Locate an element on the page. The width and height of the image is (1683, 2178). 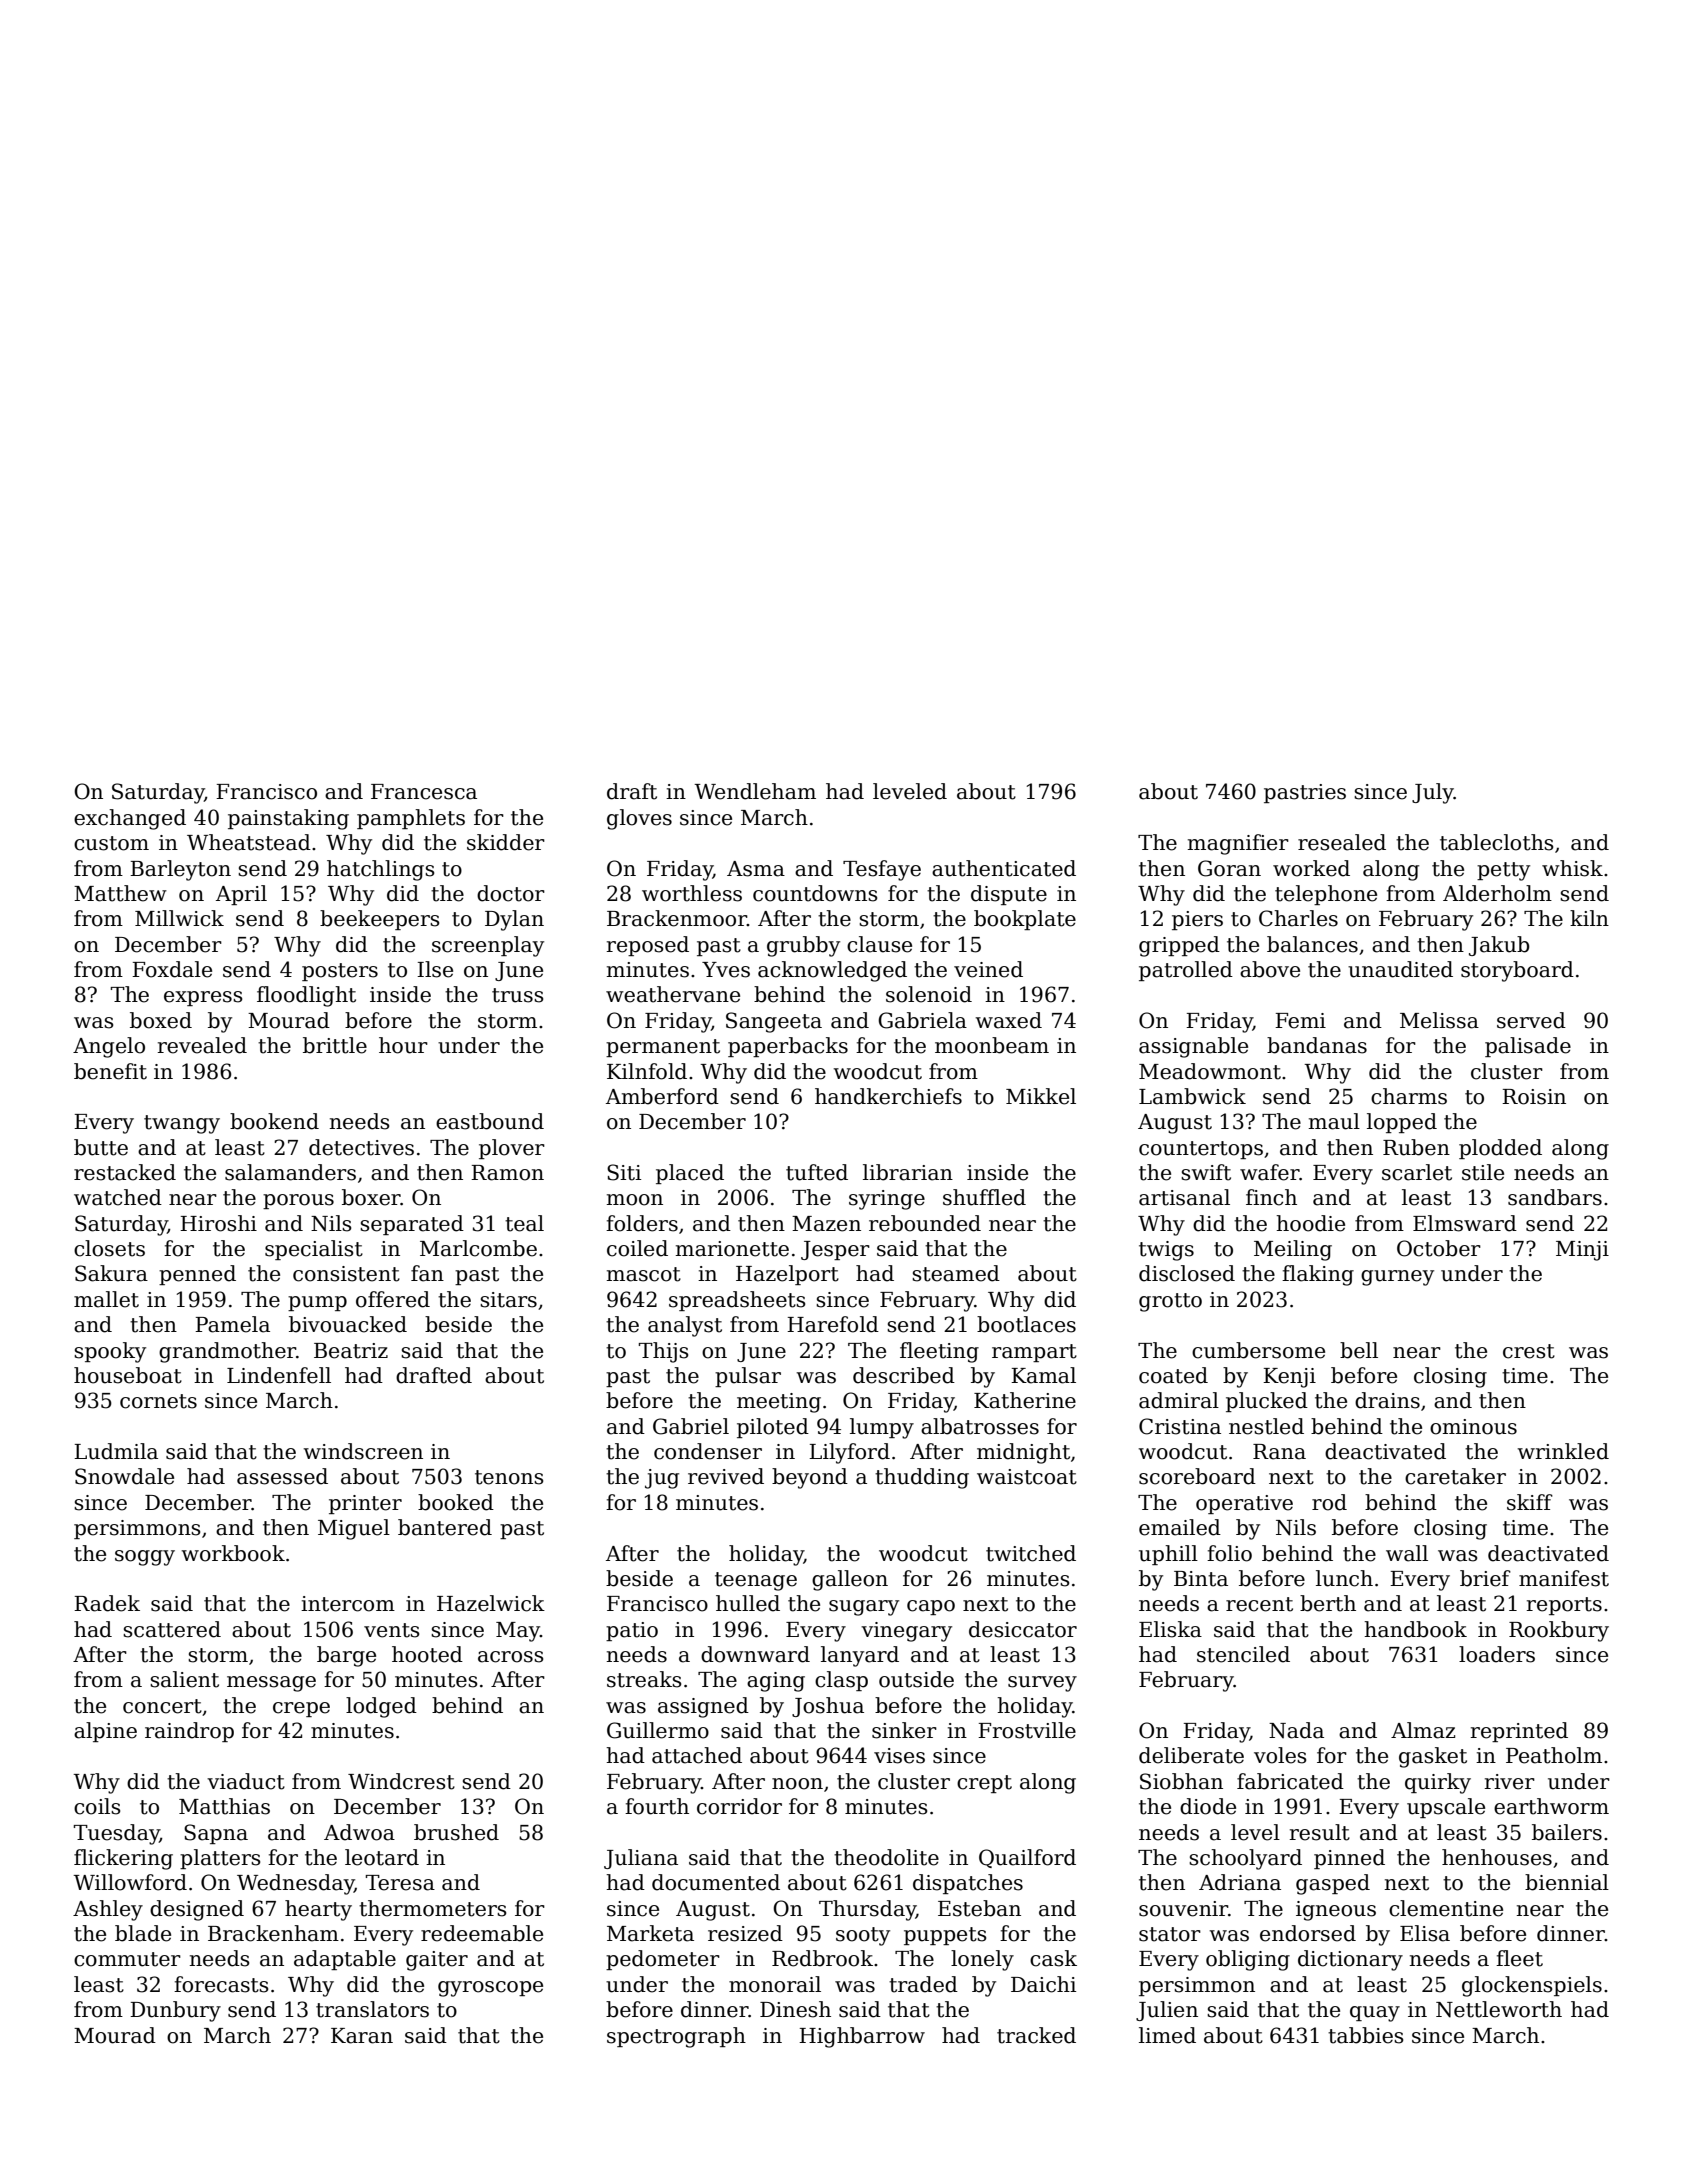
Francesca is located at coordinates (424, 792).
